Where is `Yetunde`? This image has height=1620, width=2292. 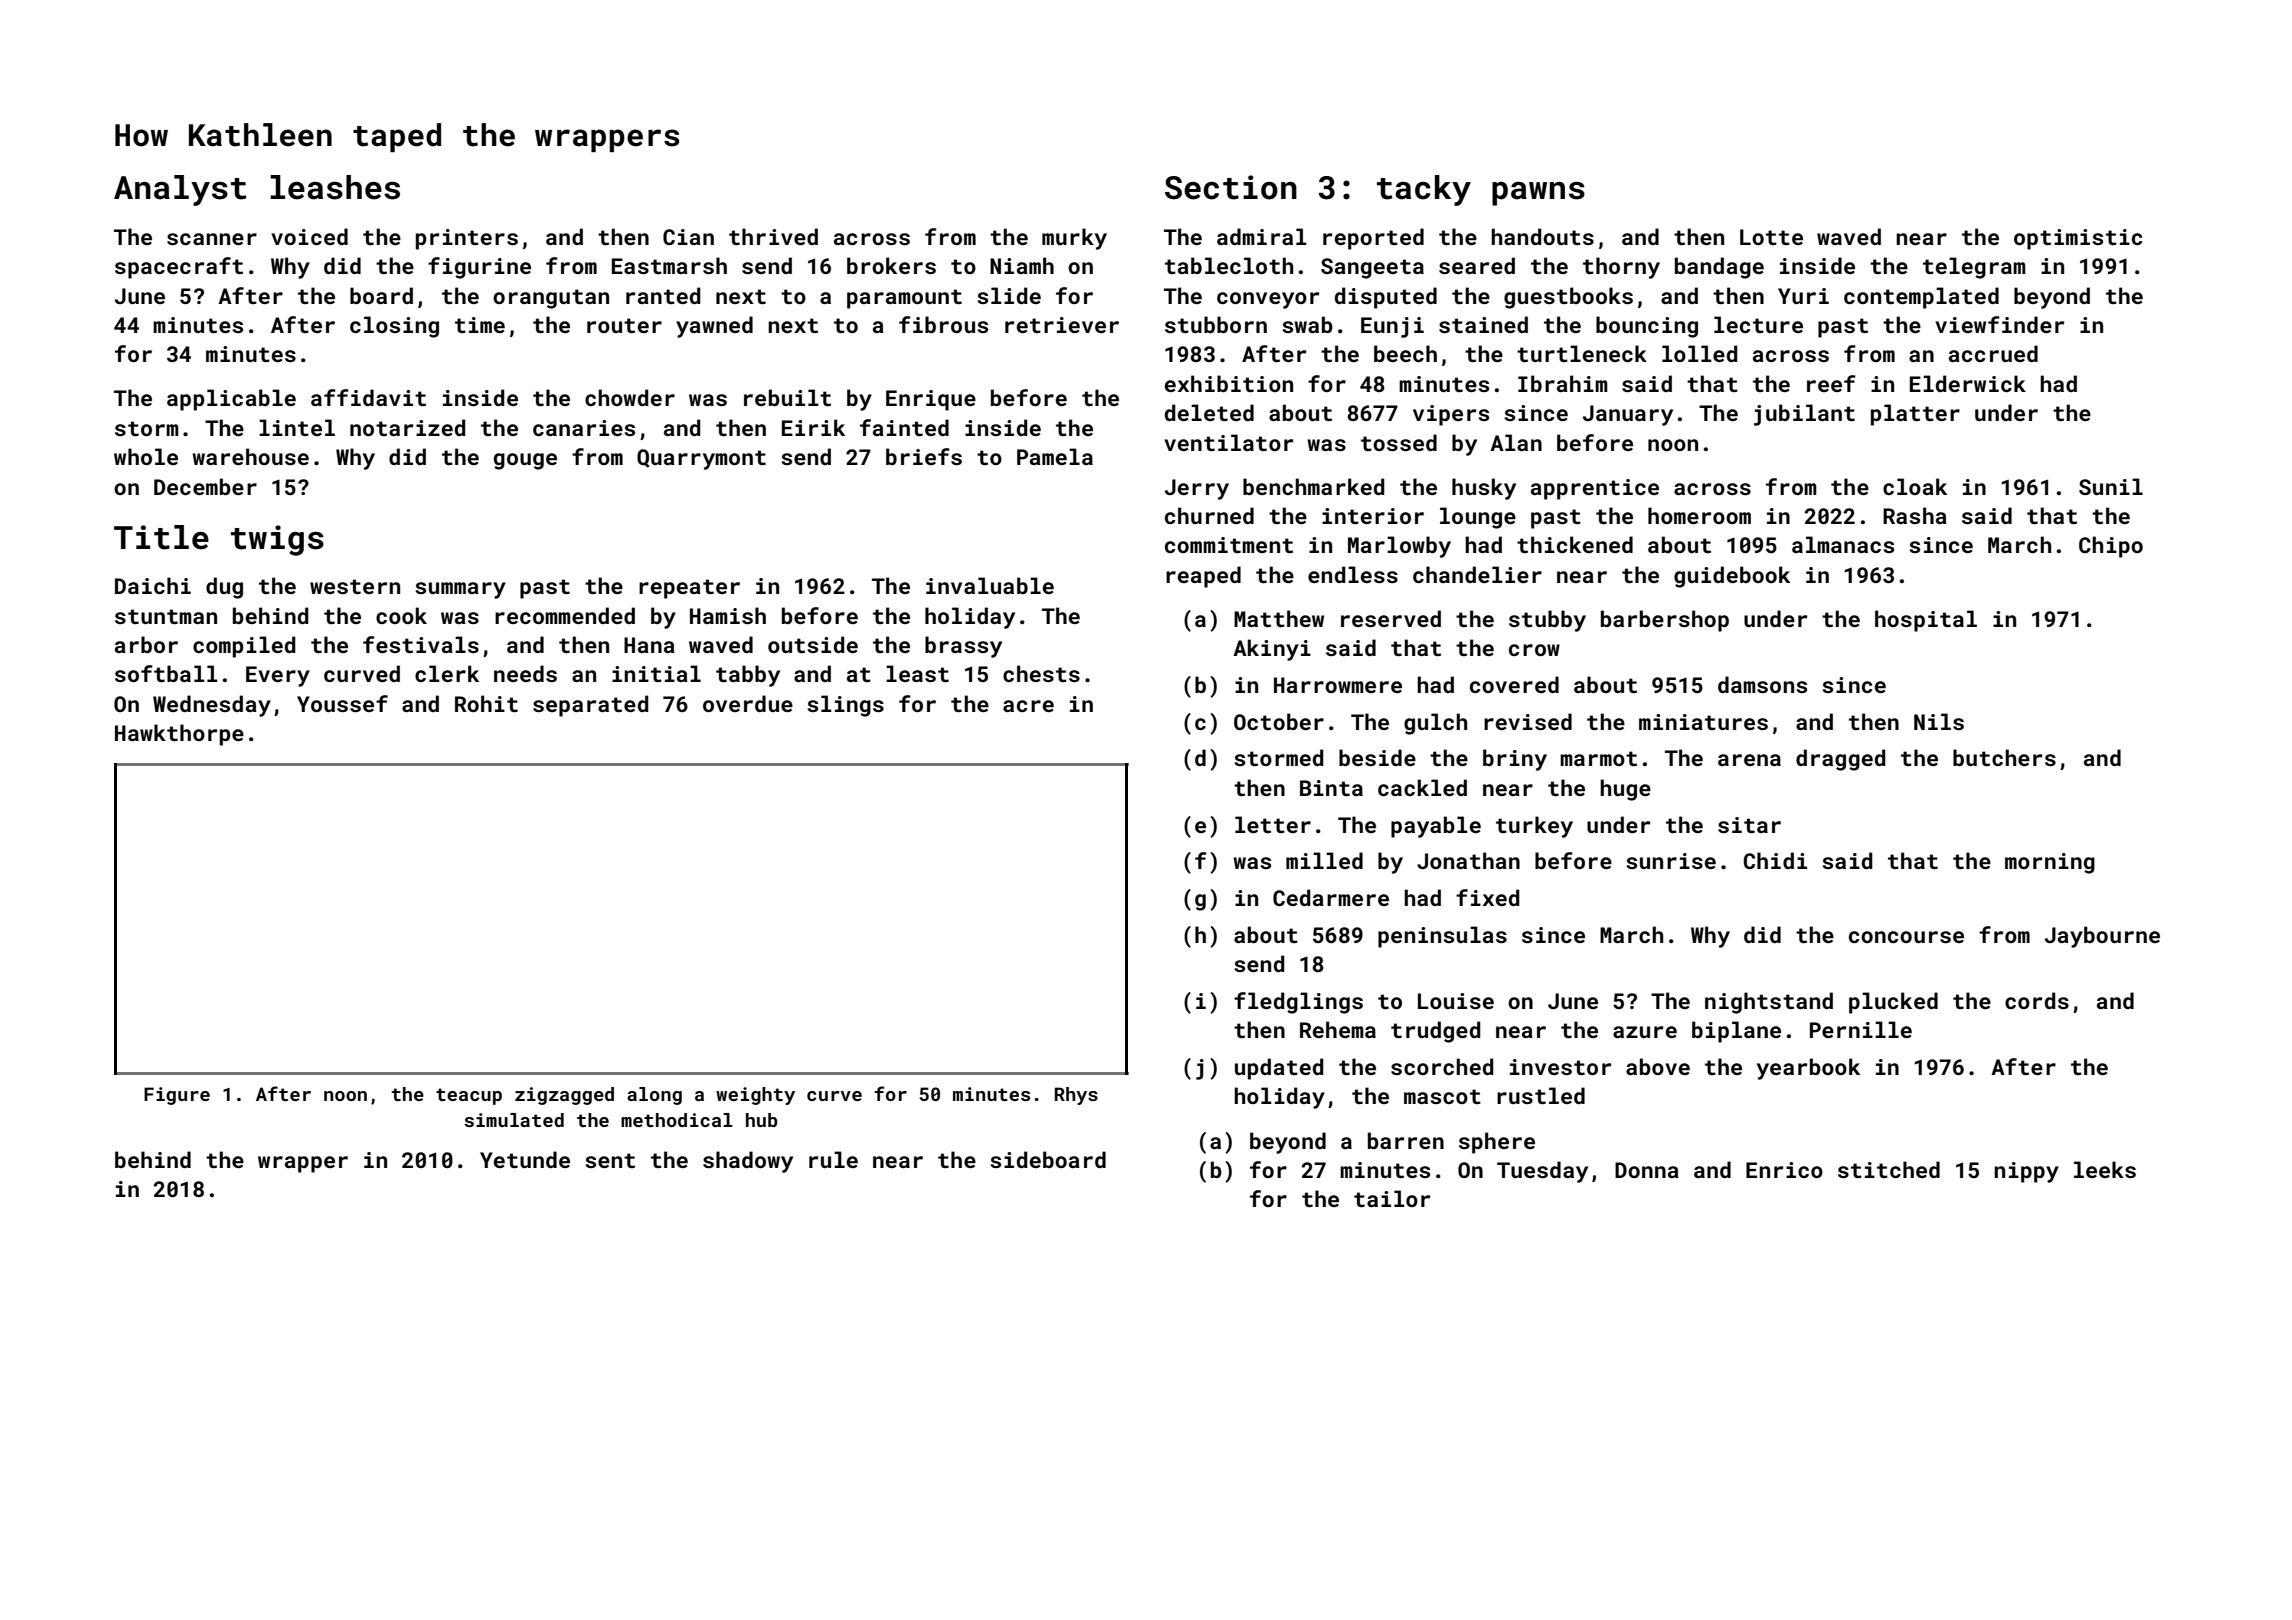 Yetunde is located at coordinates (525, 1159).
